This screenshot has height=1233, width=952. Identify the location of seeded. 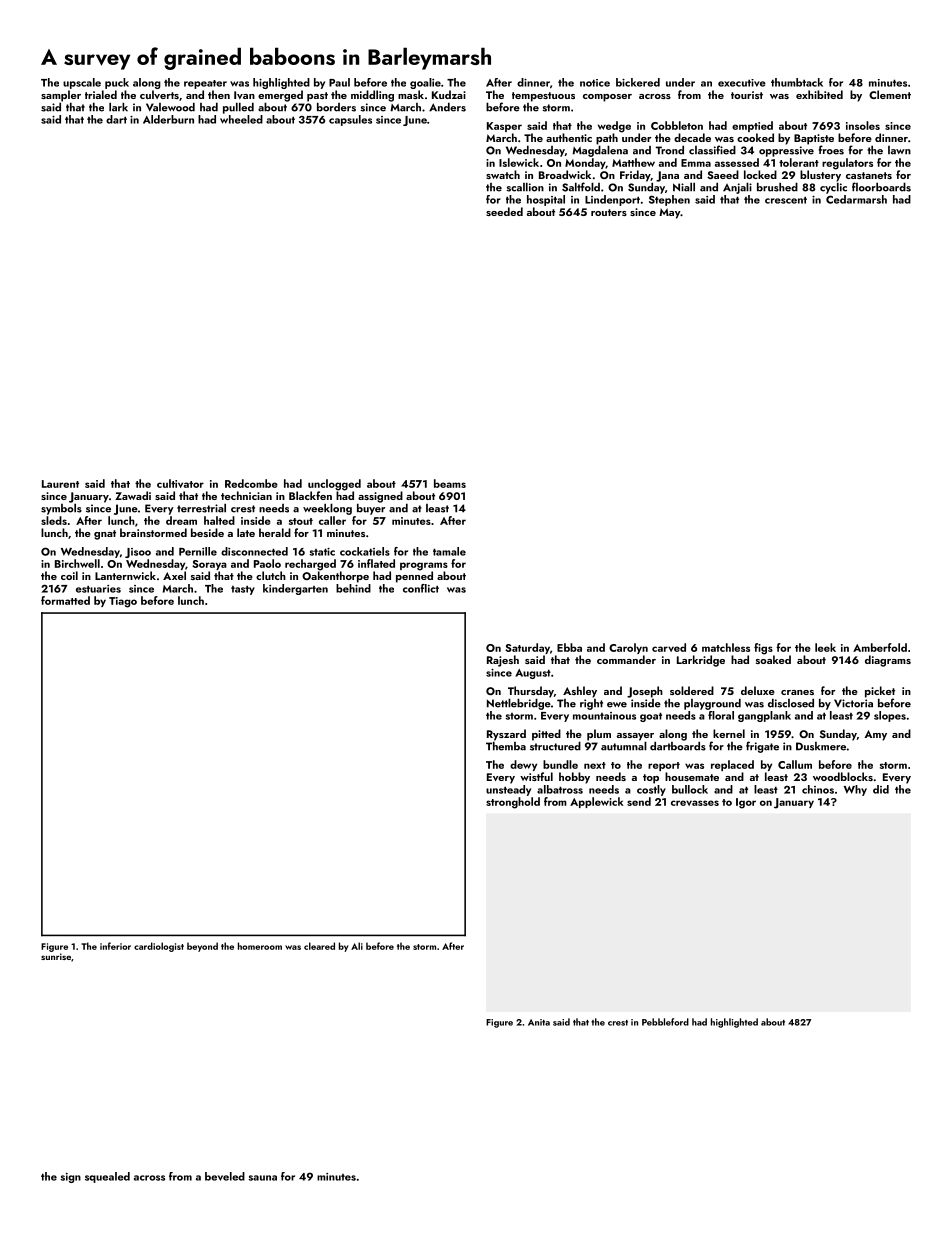
(504, 211).
